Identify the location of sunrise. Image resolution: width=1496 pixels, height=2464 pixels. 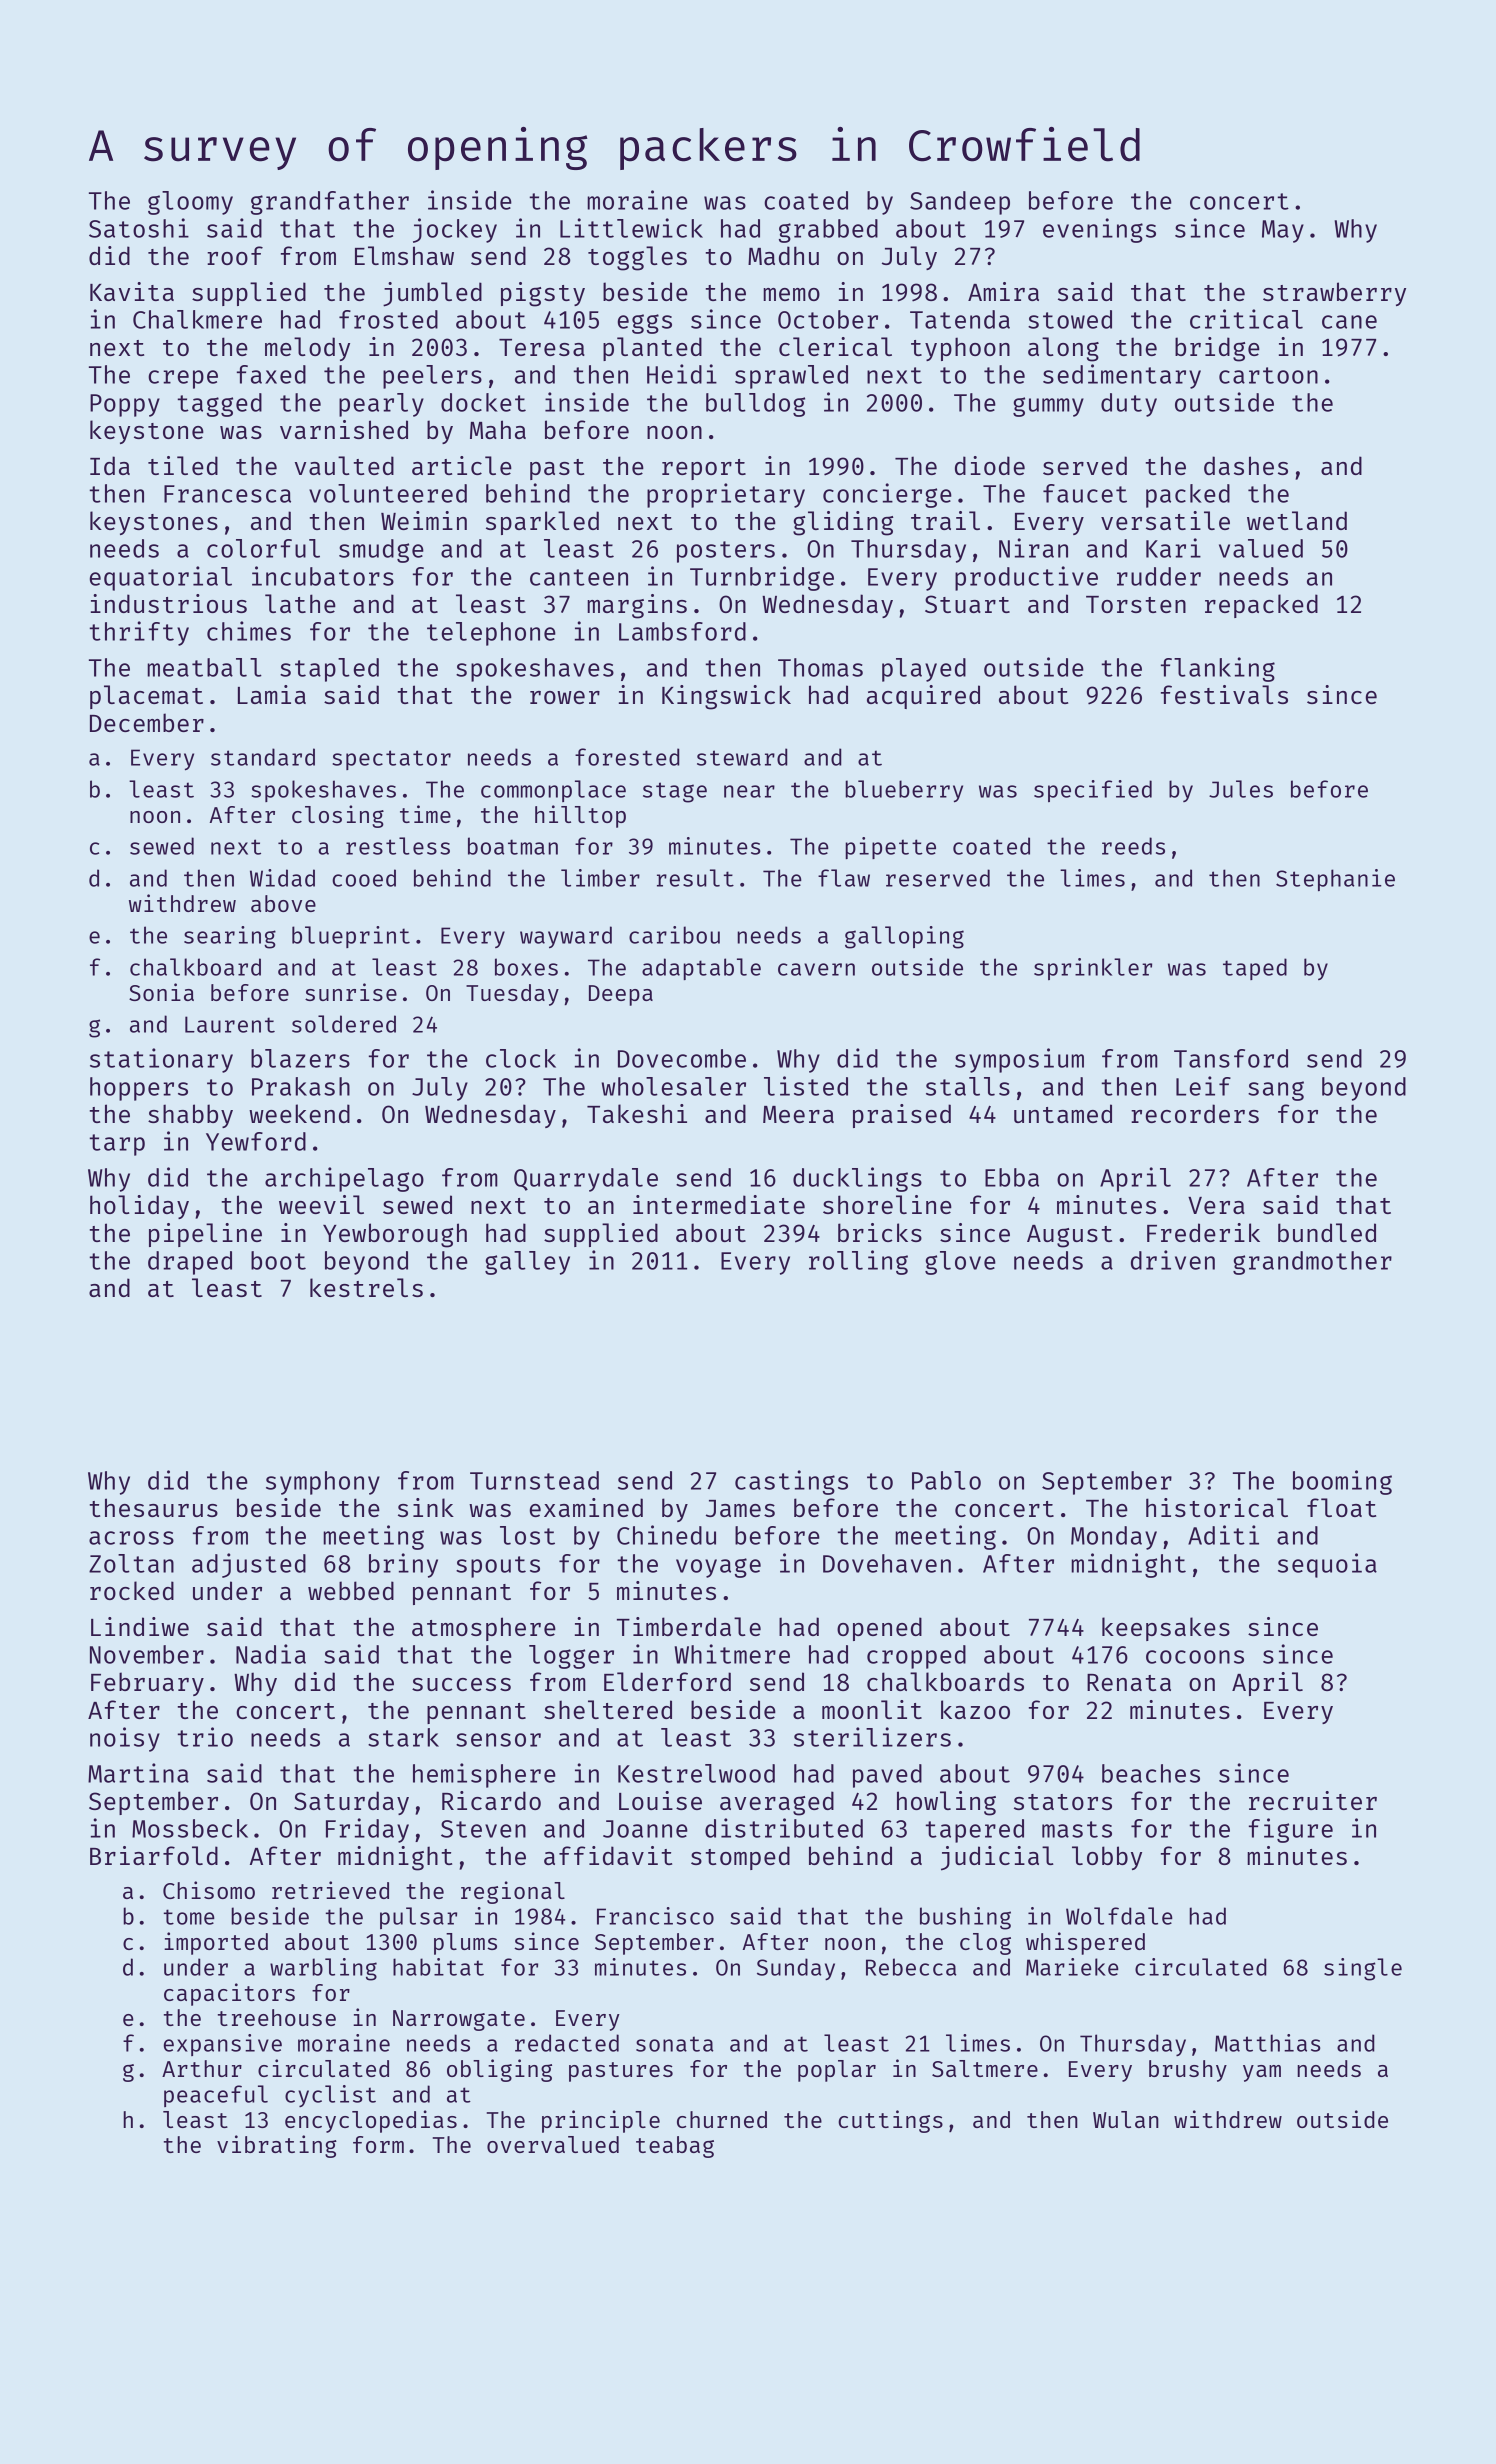
(351, 992).
